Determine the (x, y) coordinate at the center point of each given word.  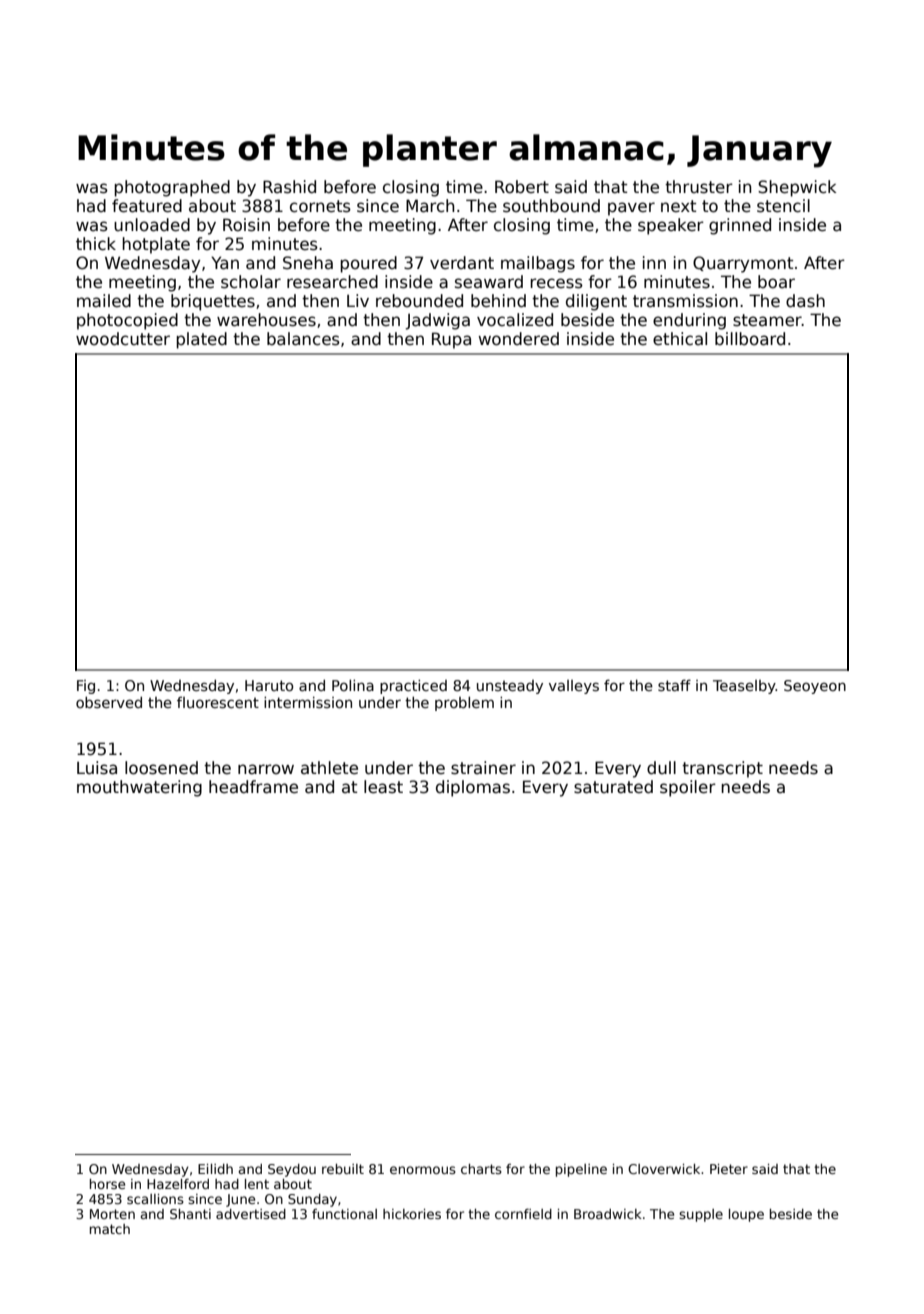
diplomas (473, 788)
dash (805, 301)
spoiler (688, 788)
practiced (413, 687)
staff (674, 685)
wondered (519, 339)
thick (96, 244)
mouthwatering (139, 788)
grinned (740, 226)
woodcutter (123, 339)
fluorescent (218, 702)
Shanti (190, 1214)
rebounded (419, 301)
